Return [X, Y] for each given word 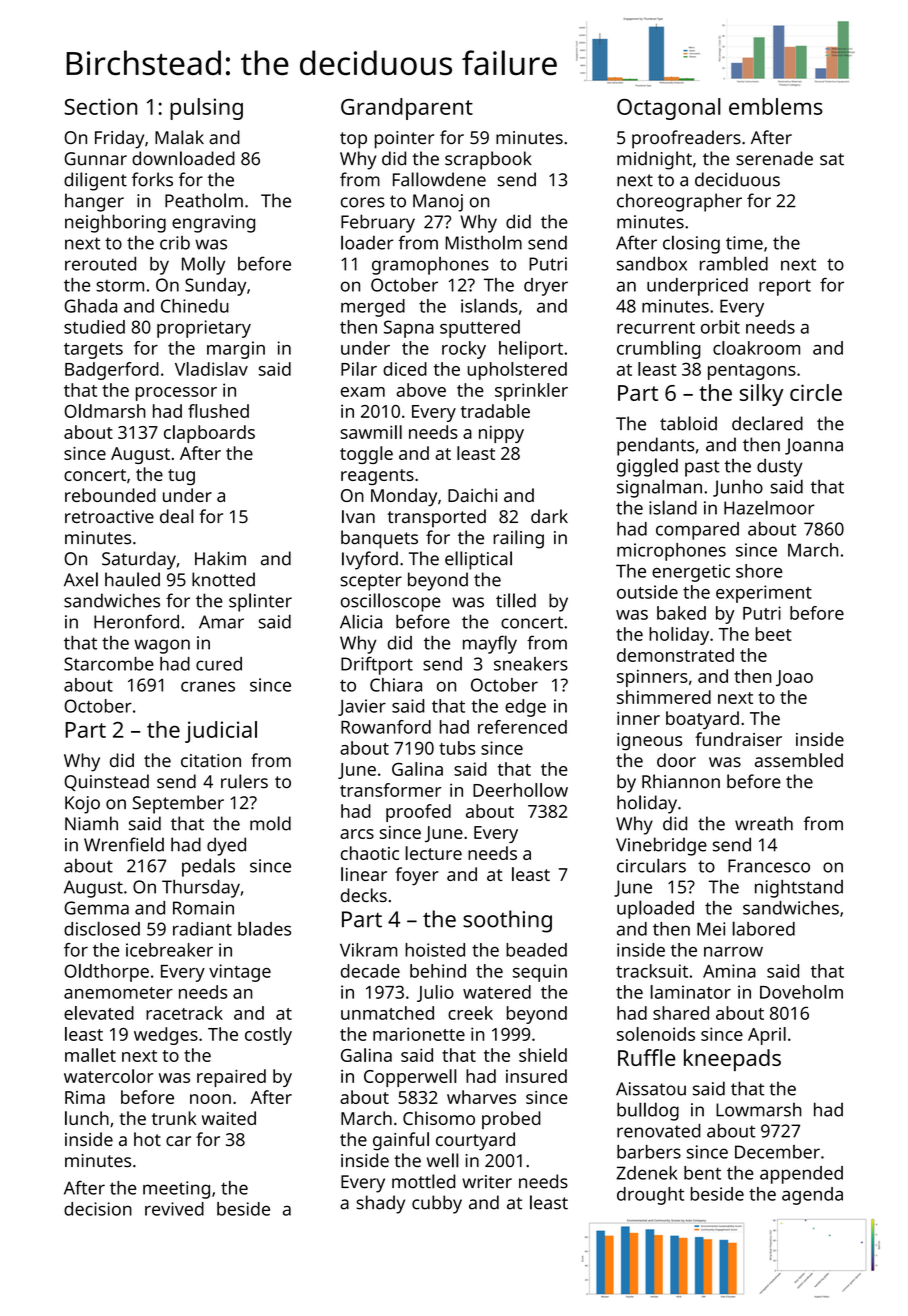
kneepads [732, 1060]
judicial [221, 732]
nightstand [799, 889]
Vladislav [211, 369]
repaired [231, 1078]
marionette [419, 1034]
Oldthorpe [106, 973]
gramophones [430, 266]
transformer [390, 790]
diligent [95, 181]
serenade [774, 158]
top [353, 140]
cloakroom [756, 348]
